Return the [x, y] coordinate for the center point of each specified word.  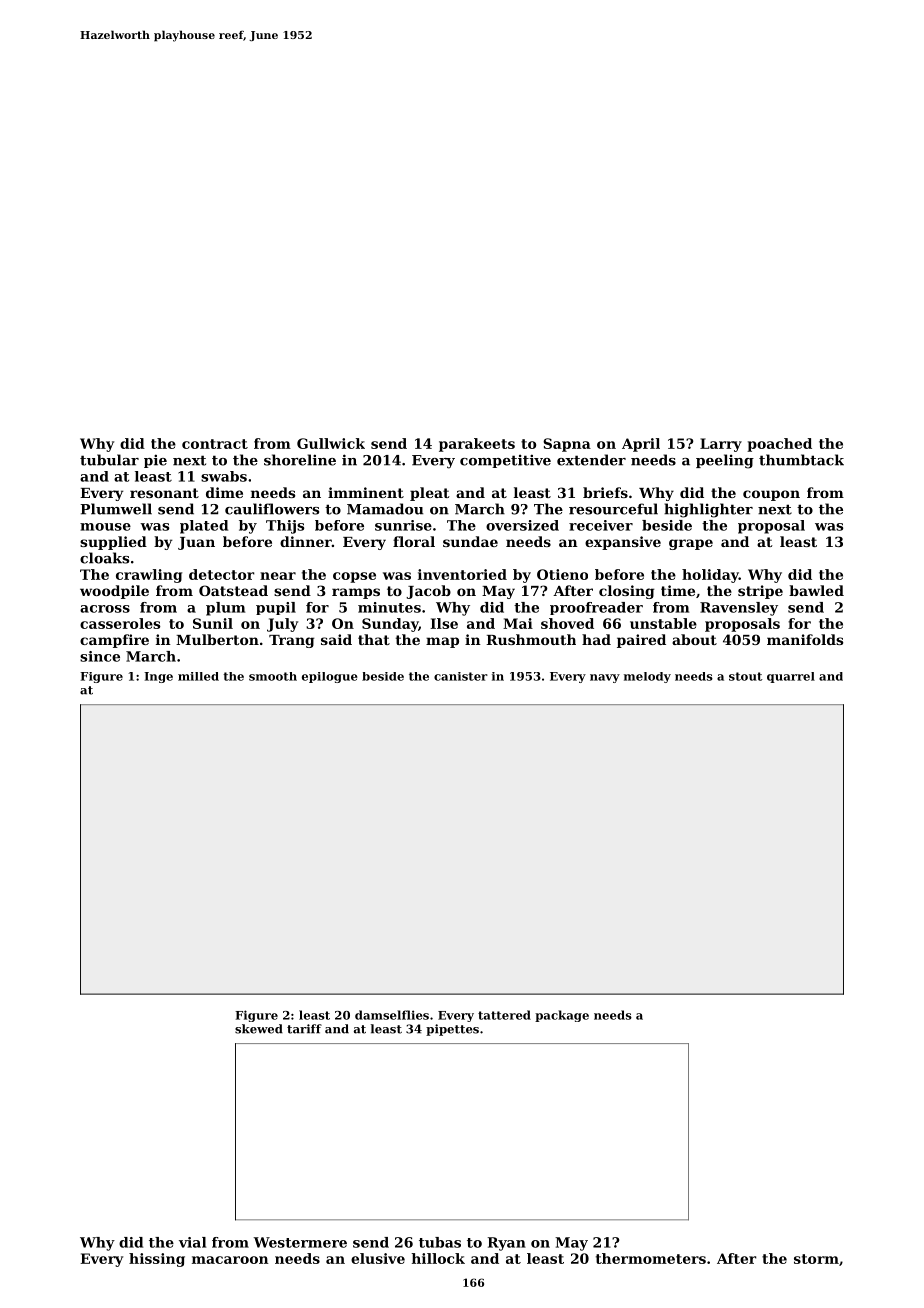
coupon [771, 495]
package [562, 1016]
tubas [440, 1242]
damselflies [392, 1015]
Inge [158, 677]
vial [192, 1242]
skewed [259, 1029]
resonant [164, 493]
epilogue [330, 677]
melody [647, 677]
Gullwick [331, 443]
